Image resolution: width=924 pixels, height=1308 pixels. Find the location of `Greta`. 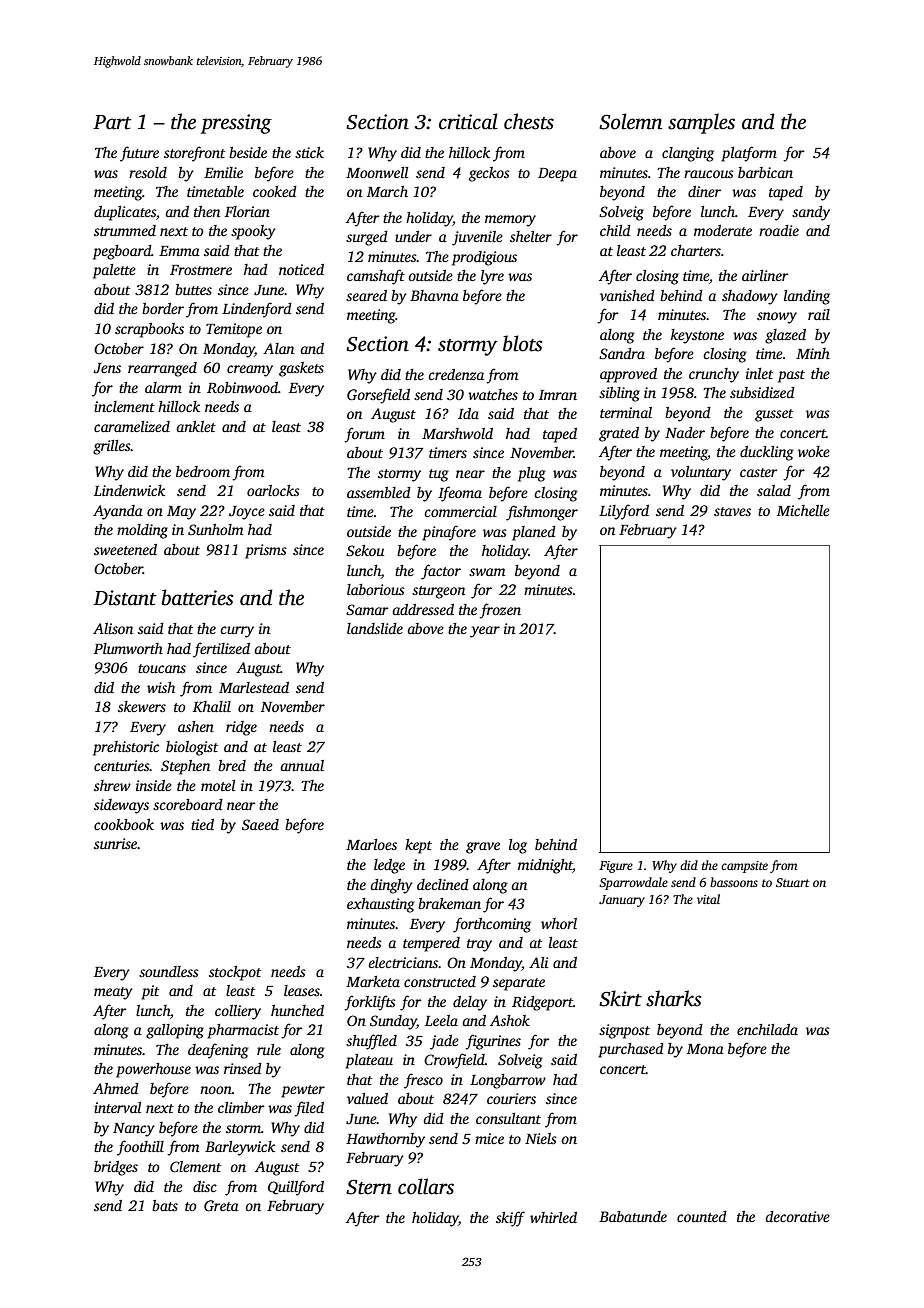

Greta is located at coordinates (221, 1205).
